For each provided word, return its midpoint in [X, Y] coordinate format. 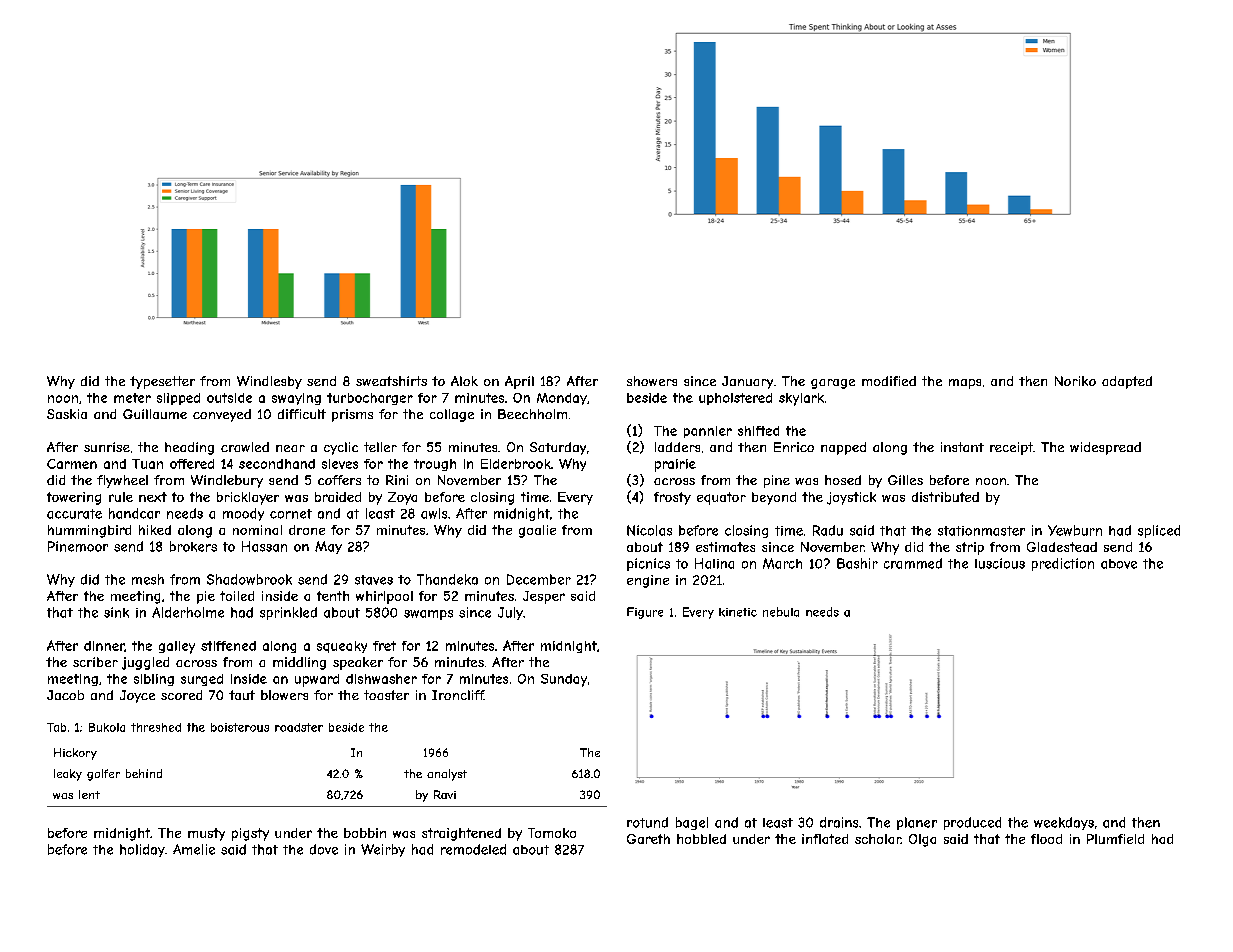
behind [144, 773]
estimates [725, 547]
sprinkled [288, 613]
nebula [781, 612]
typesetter [162, 382]
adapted [1127, 382]
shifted [758, 431]
